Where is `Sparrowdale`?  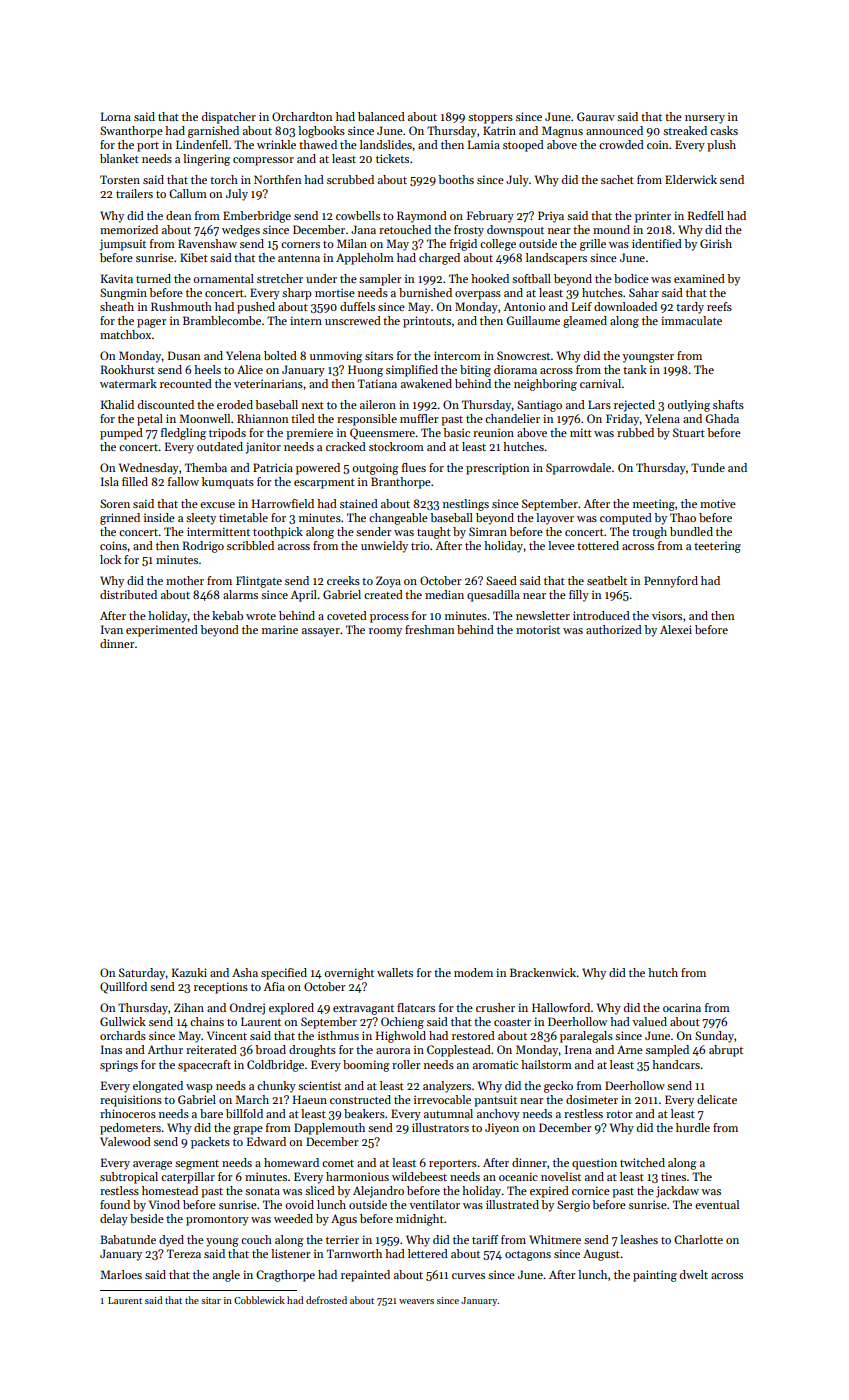
Sparrowdale is located at coordinates (578, 469).
